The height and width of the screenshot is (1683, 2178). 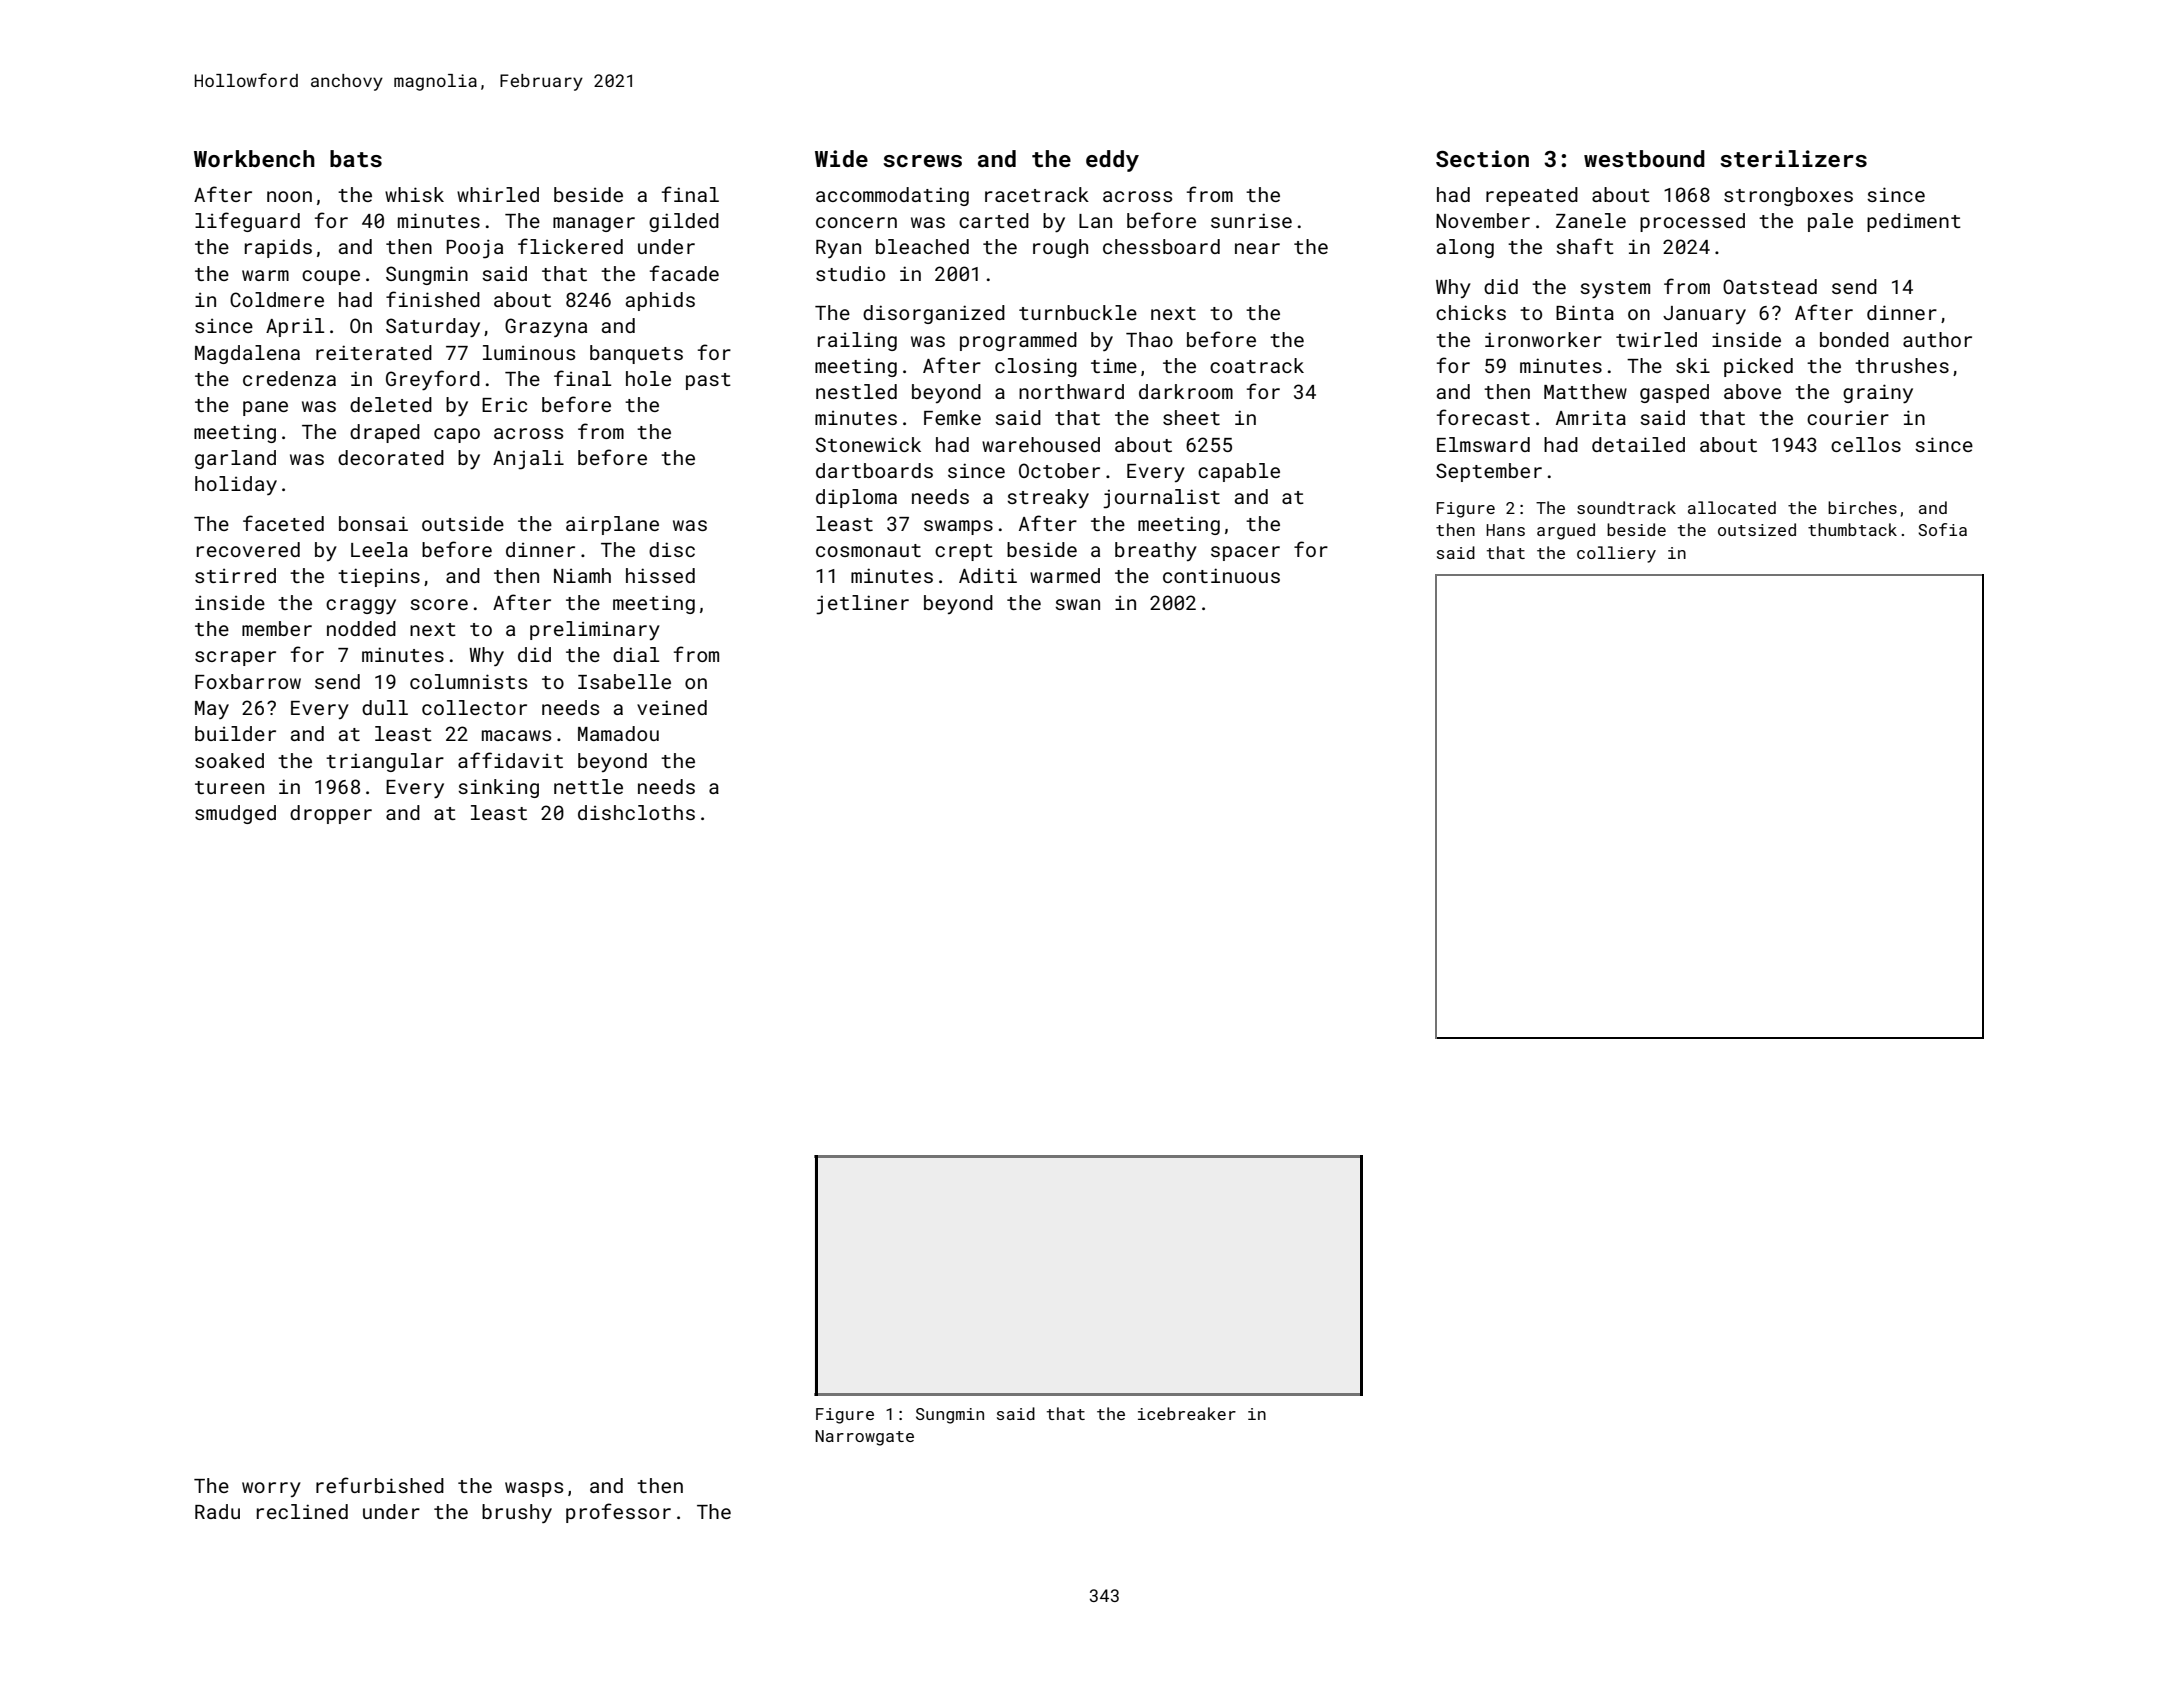 I want to click on icebreaker, so click(x=1187, y=1413).
